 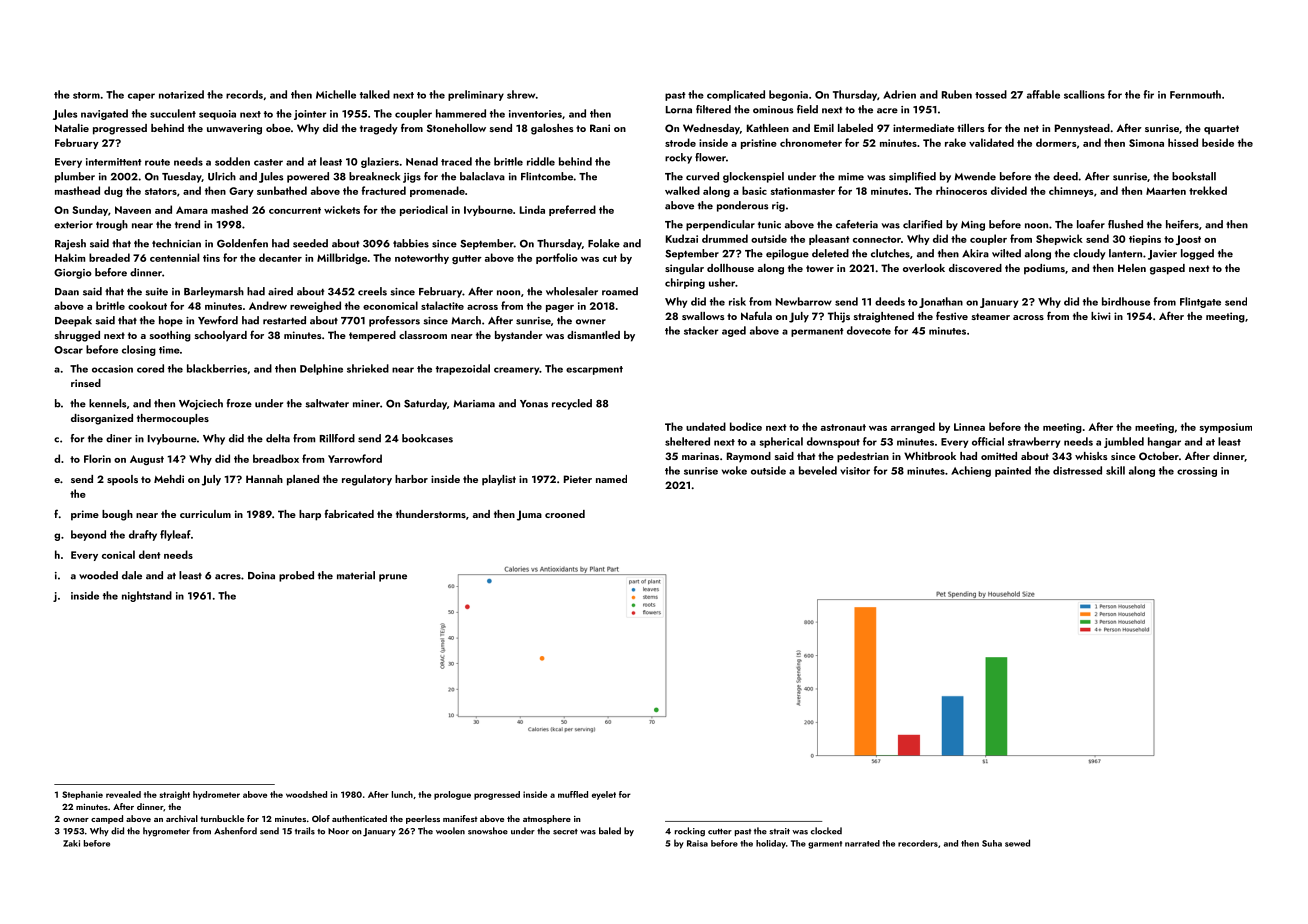 I want to click on woodshed, so click(x=306, y=794).
